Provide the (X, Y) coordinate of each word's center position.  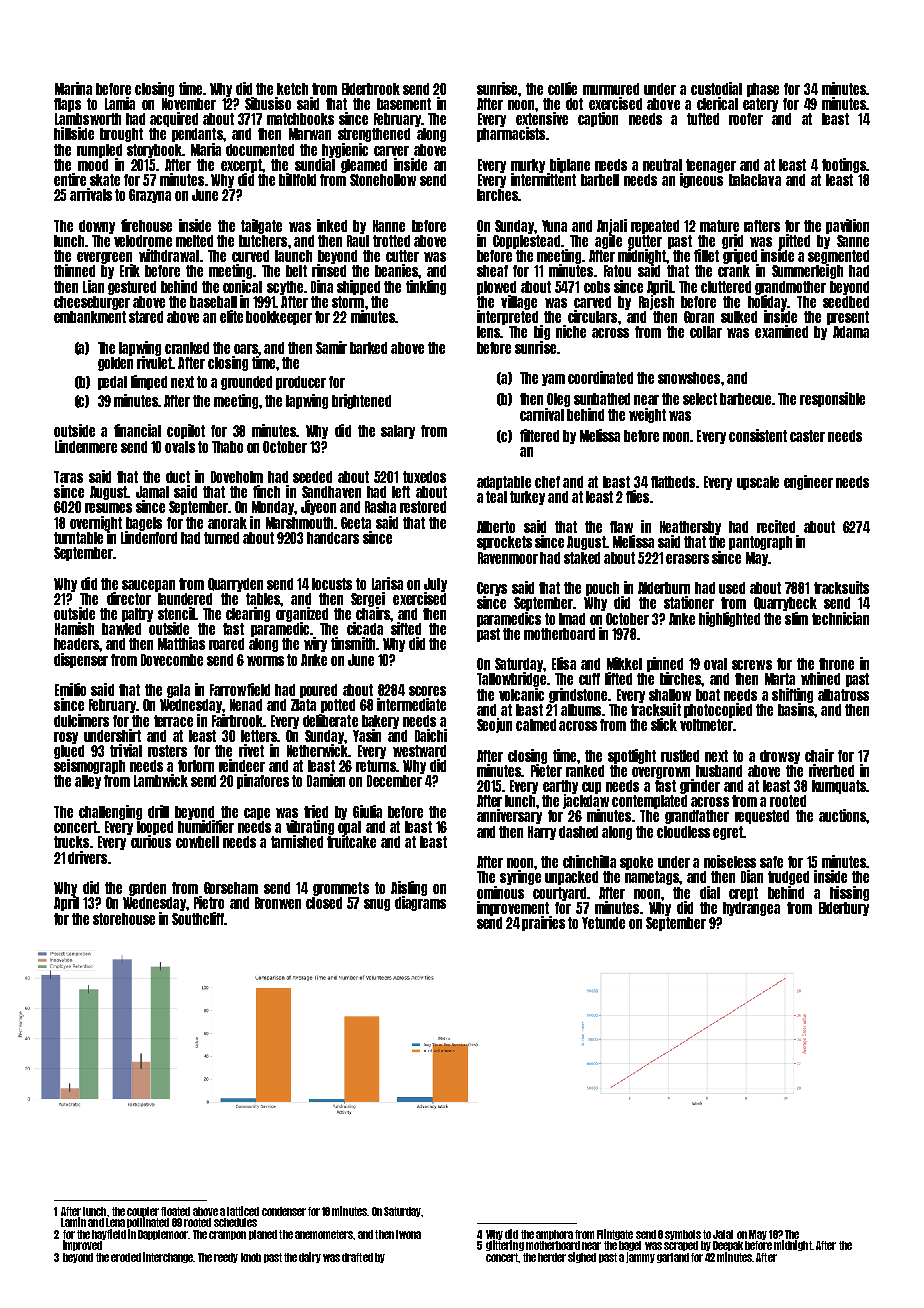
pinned (665, 664)
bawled (121, 629)
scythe (285, 288)
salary (398, 432)
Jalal (723, 1234)
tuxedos (424, 477)
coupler (143, 1212)
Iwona (408, 1234)
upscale (758, 483)
